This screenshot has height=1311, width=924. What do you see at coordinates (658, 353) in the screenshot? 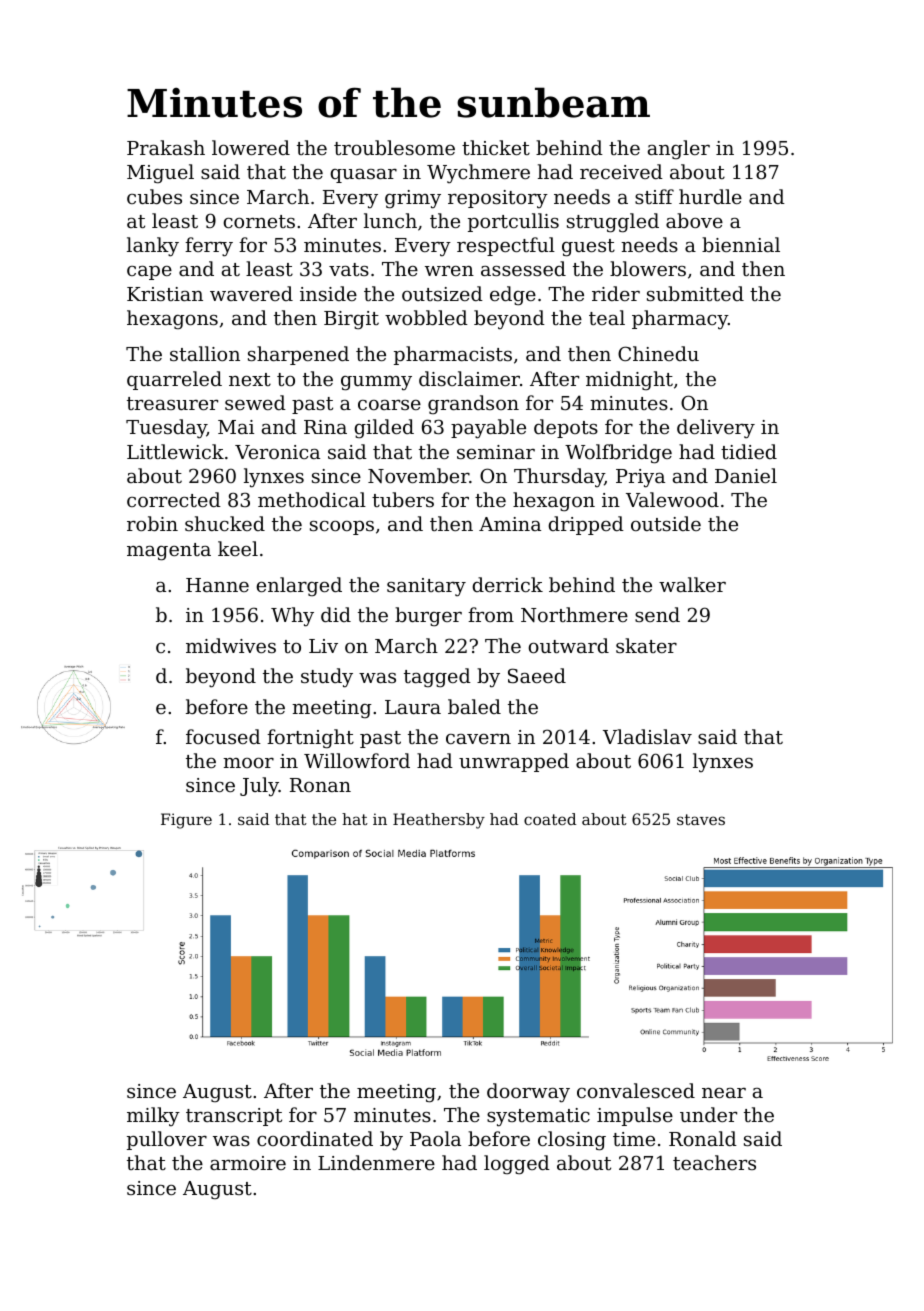
I see `Chinedu` at bounding box center [658, 353].
